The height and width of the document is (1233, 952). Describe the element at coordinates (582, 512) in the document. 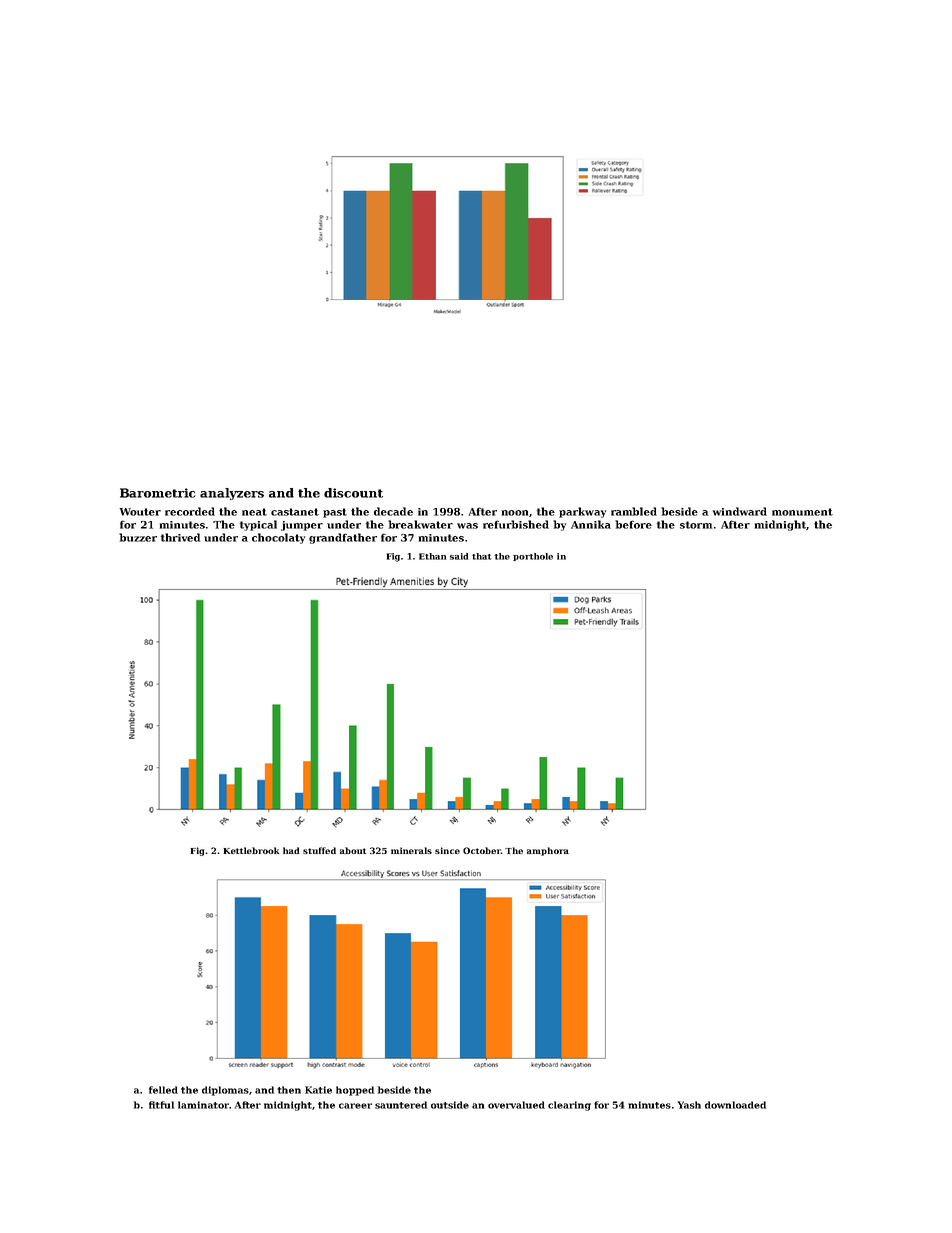

I see `parkway` at that location.
